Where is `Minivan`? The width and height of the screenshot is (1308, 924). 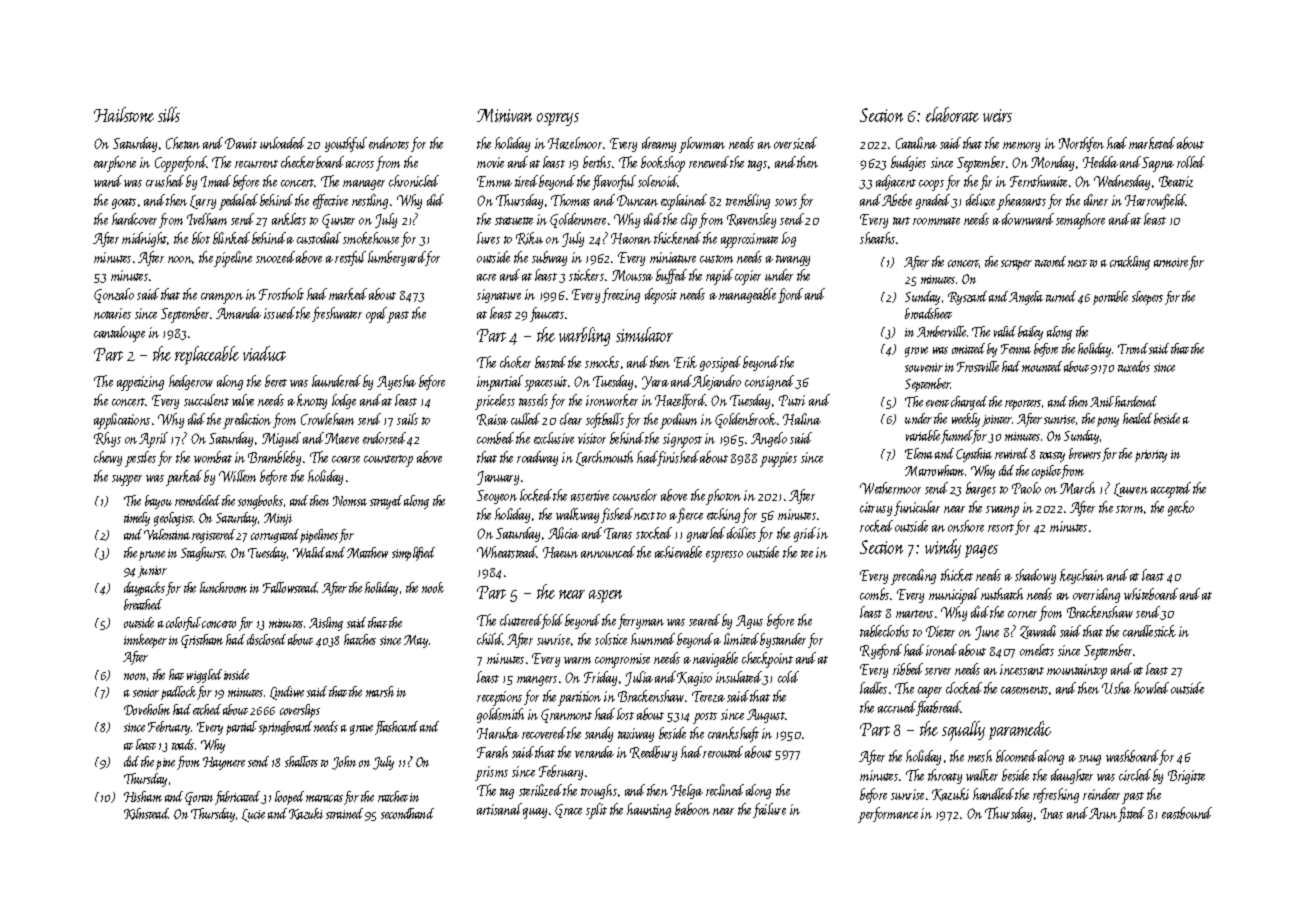
Minivan is located at coordinates (504, 115).
